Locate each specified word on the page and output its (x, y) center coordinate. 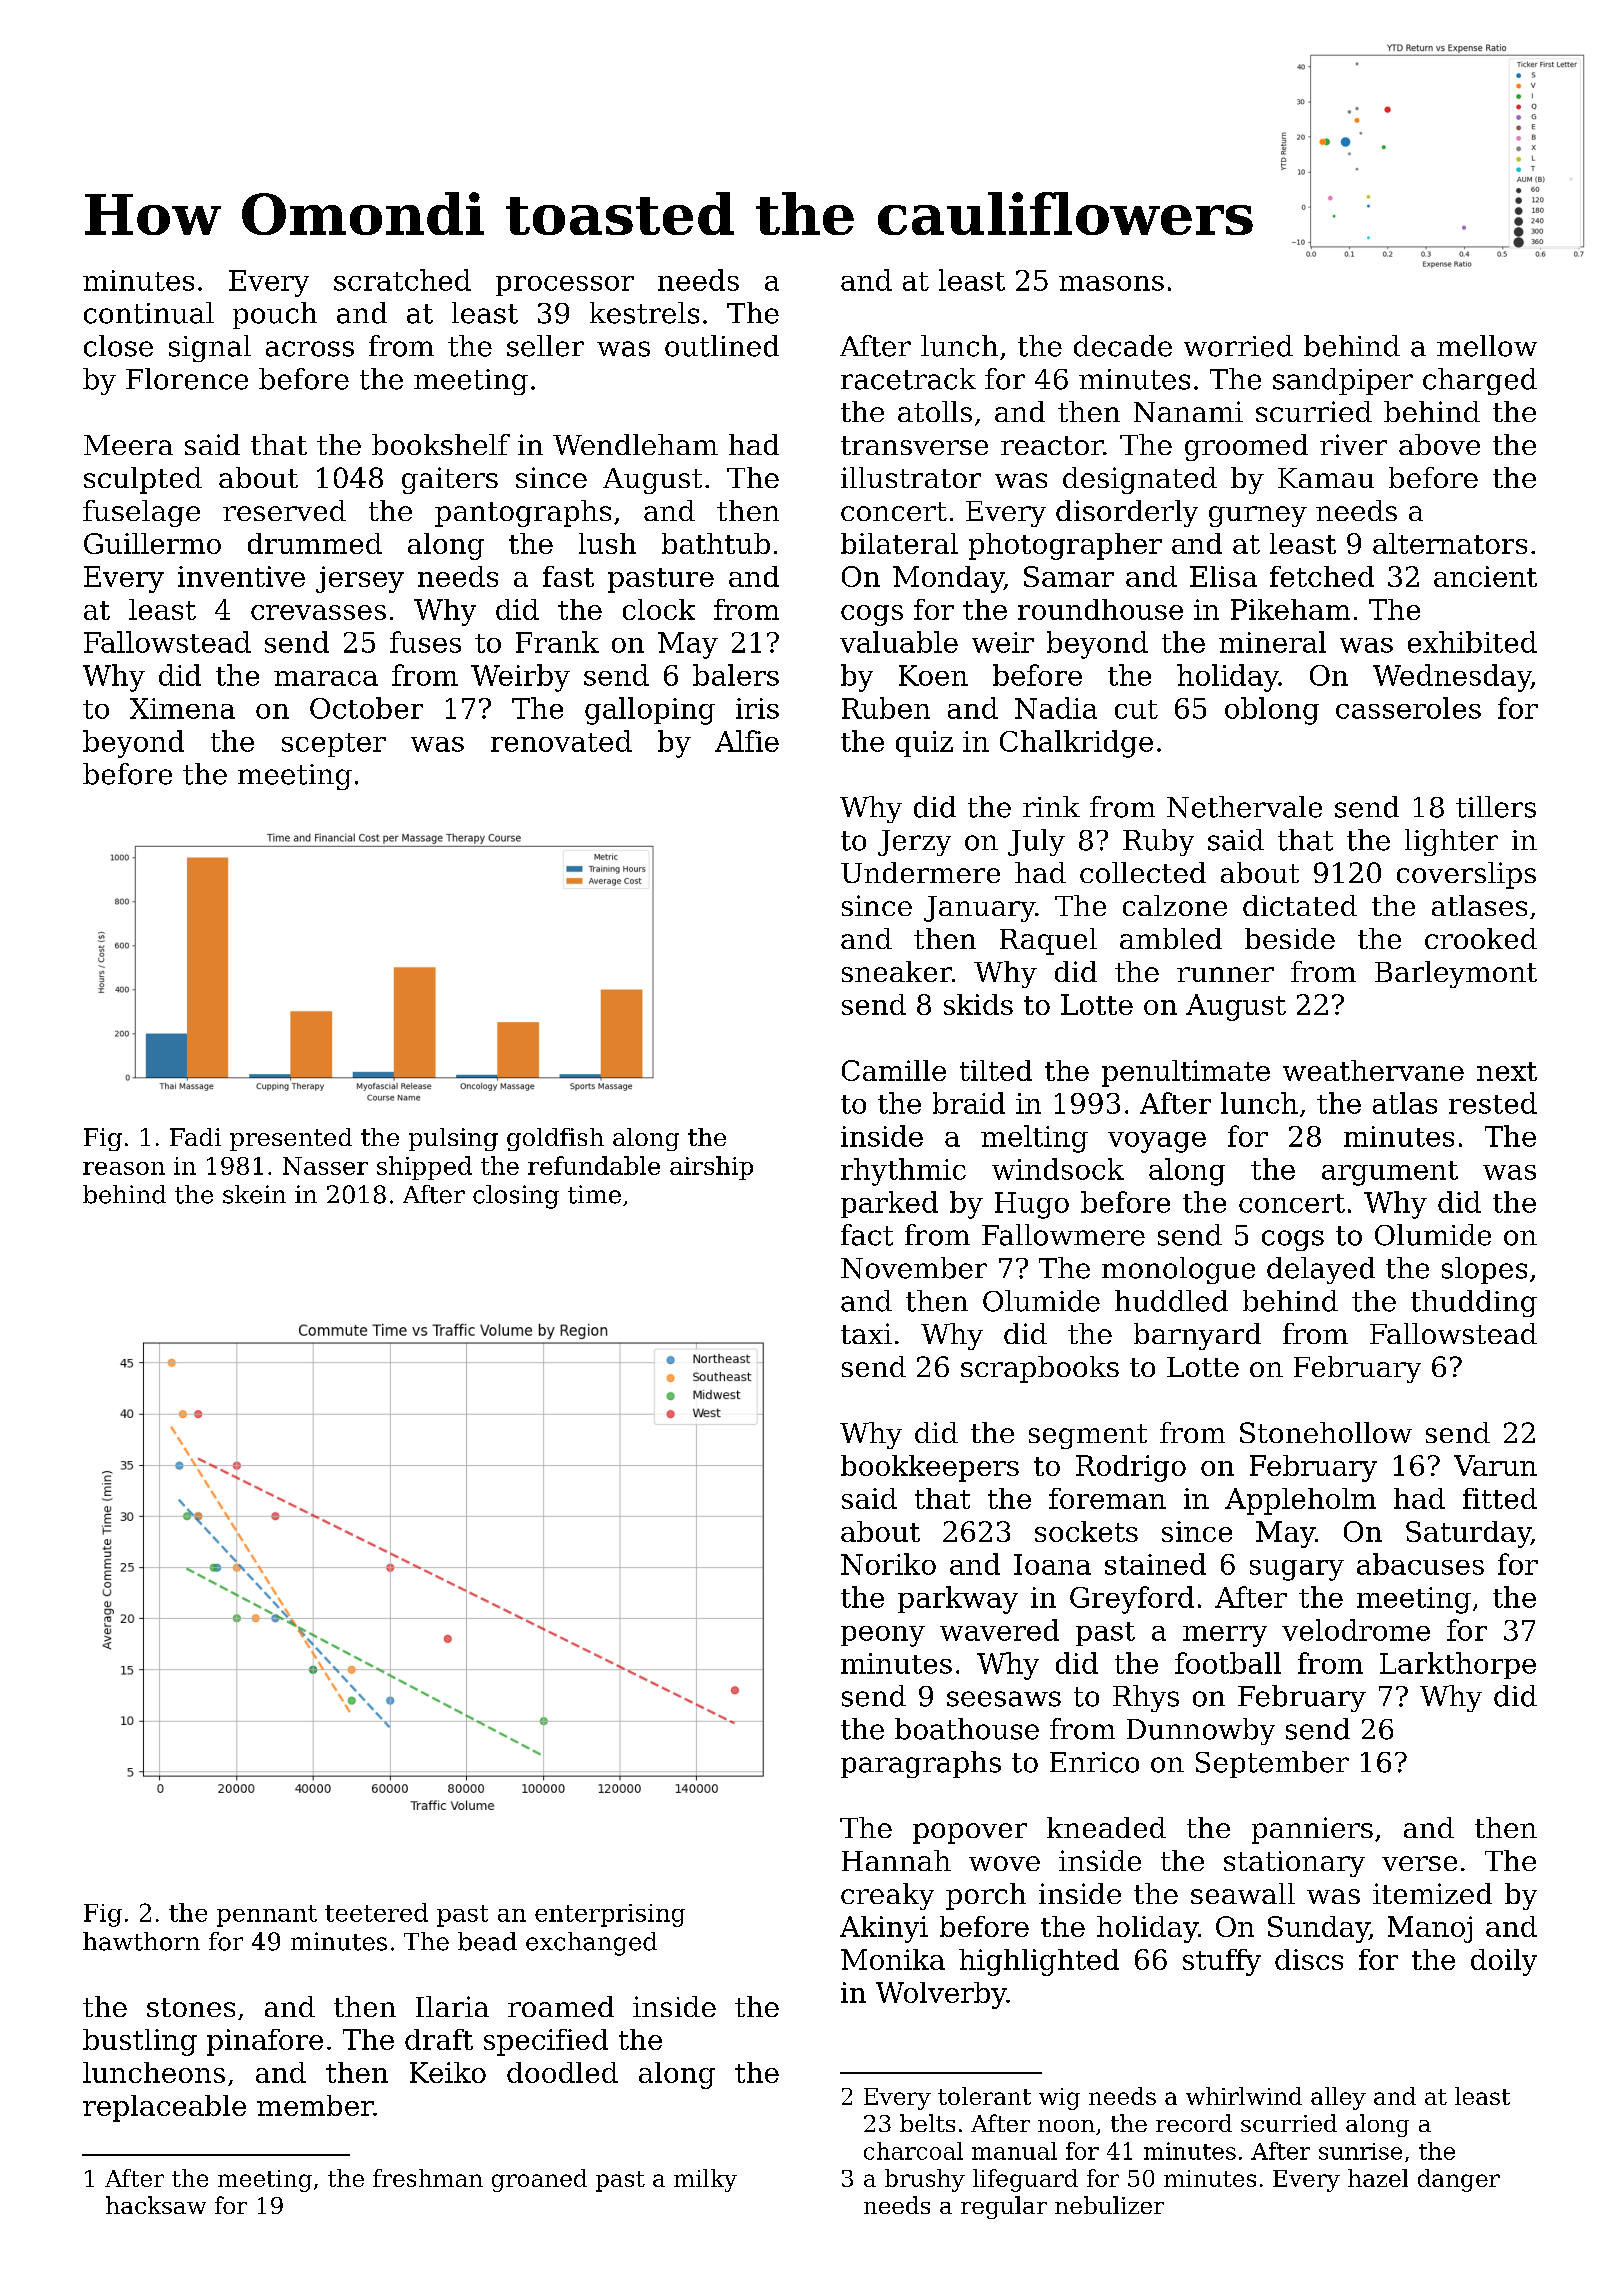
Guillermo (152, 543)
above (1439, 444)
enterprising (610, 1915)
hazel (1378, 2178)
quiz (924, 744)
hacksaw (156, 2205)
